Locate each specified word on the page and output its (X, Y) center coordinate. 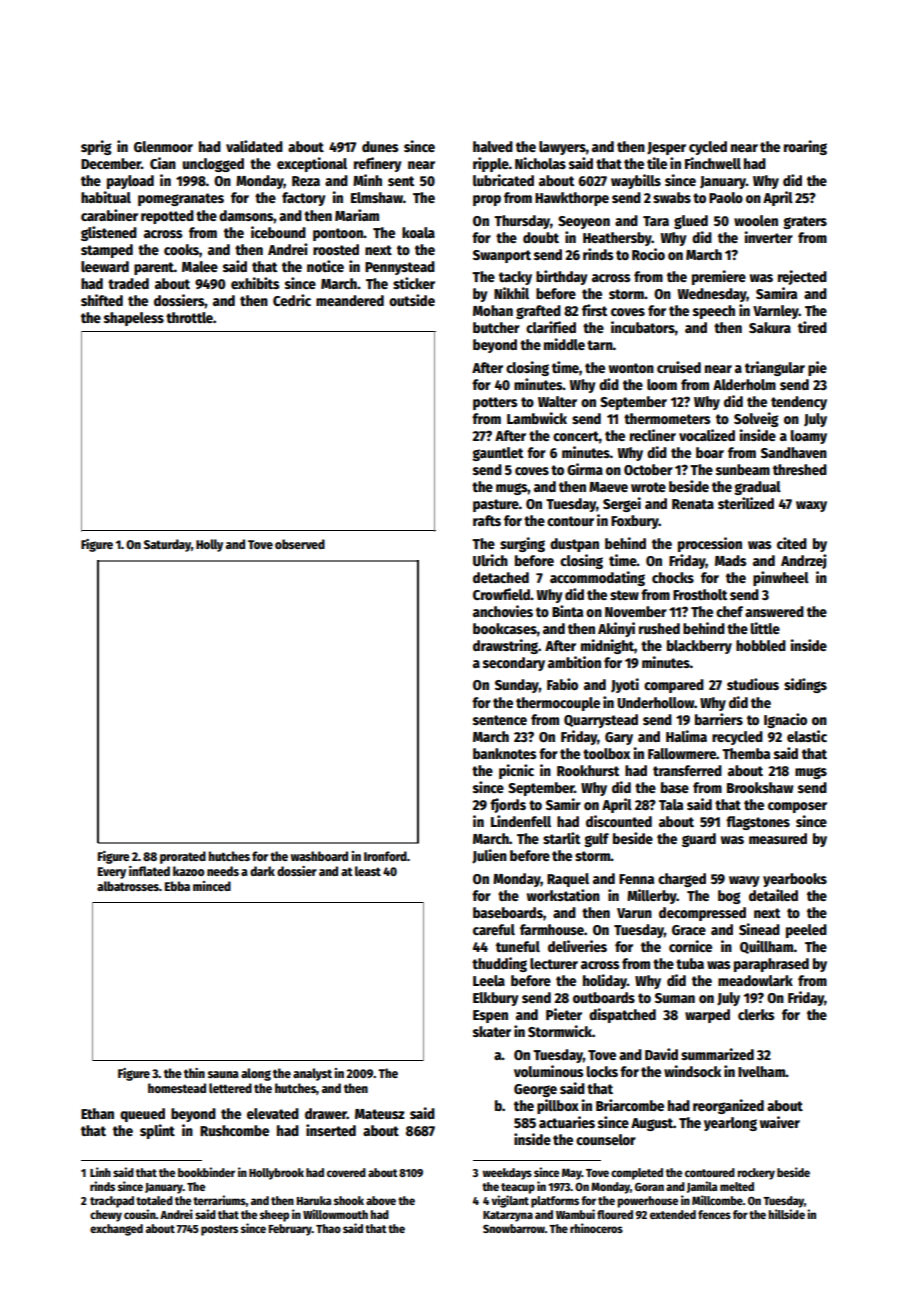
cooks (181, 249)
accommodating (597, 578)
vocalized (707, 435)
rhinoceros (596, 1228)
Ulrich (490, 560)
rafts (487, 520)
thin (194, 1073)
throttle (189, 317)
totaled (154, 1200)
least (368, 871)
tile (657, 163)
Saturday (167, 545)
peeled (806, 931)
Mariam (357, 215)
